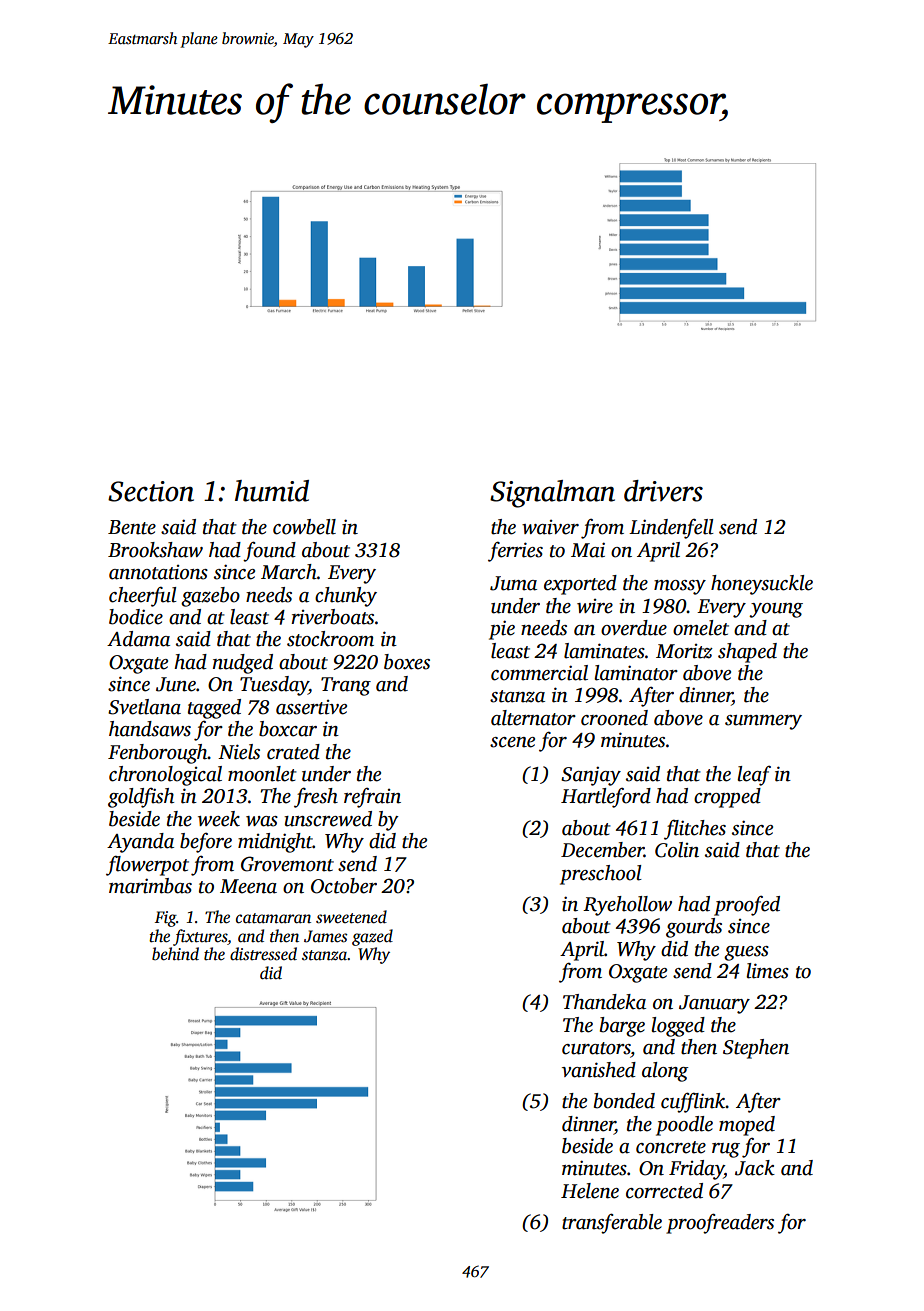 The width and height of the document is (924, 1311). Describe the element at coordinates (763, 722) in the document. I see `summery` at that location.
